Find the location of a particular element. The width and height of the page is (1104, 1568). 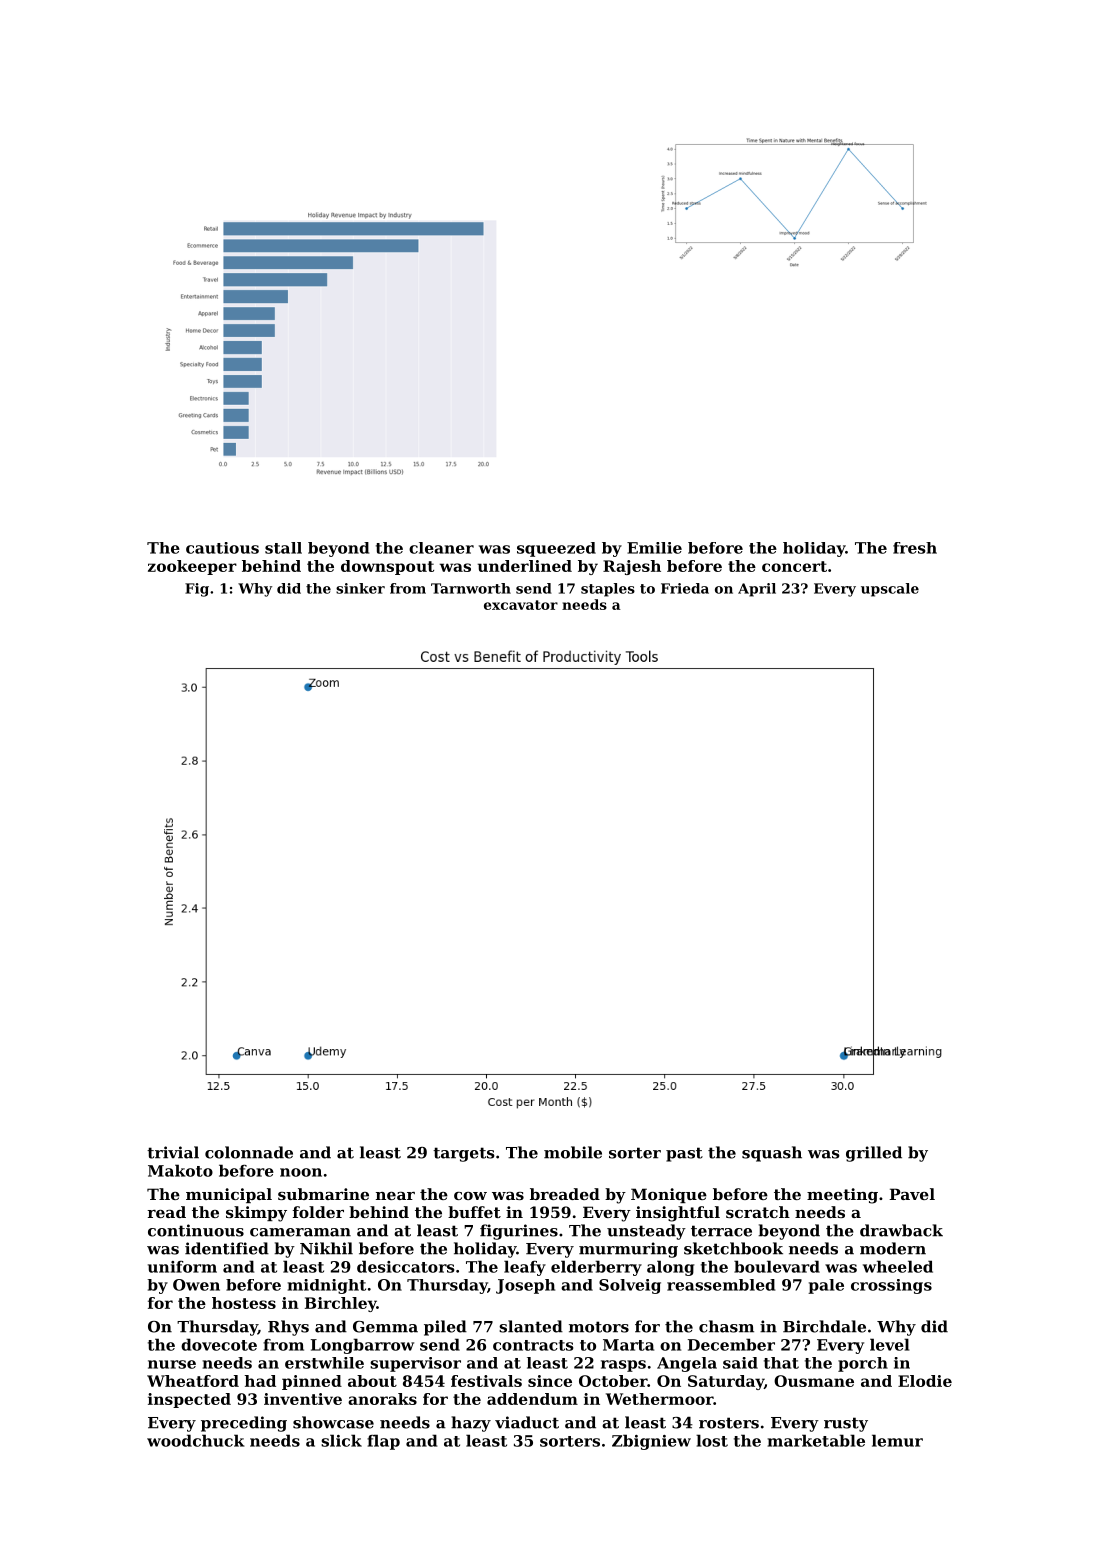

cautious is located at coordinates (222, 548).
